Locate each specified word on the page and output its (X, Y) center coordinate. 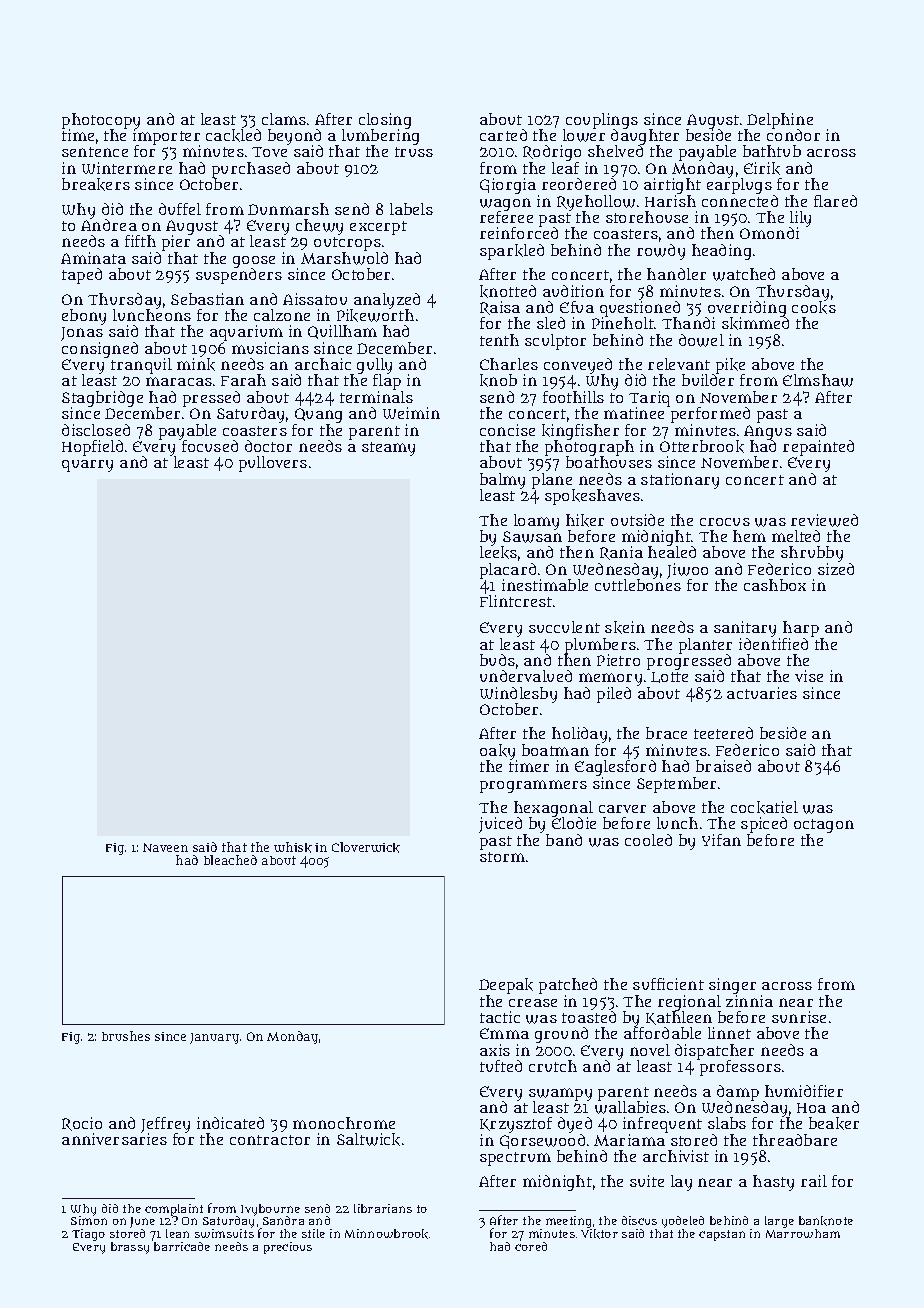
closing (385, 121)
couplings (602, 121)
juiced (500, 825)
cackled (233, 135)
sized (836, 569)
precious (288, 1248)
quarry (87, 466)
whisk (293, 847)
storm (502, 857)
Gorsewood (542, 1141)
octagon (824, 826)
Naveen (165, 847)
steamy (388, 449)
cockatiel (764, 807)
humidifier (804, 1091)
